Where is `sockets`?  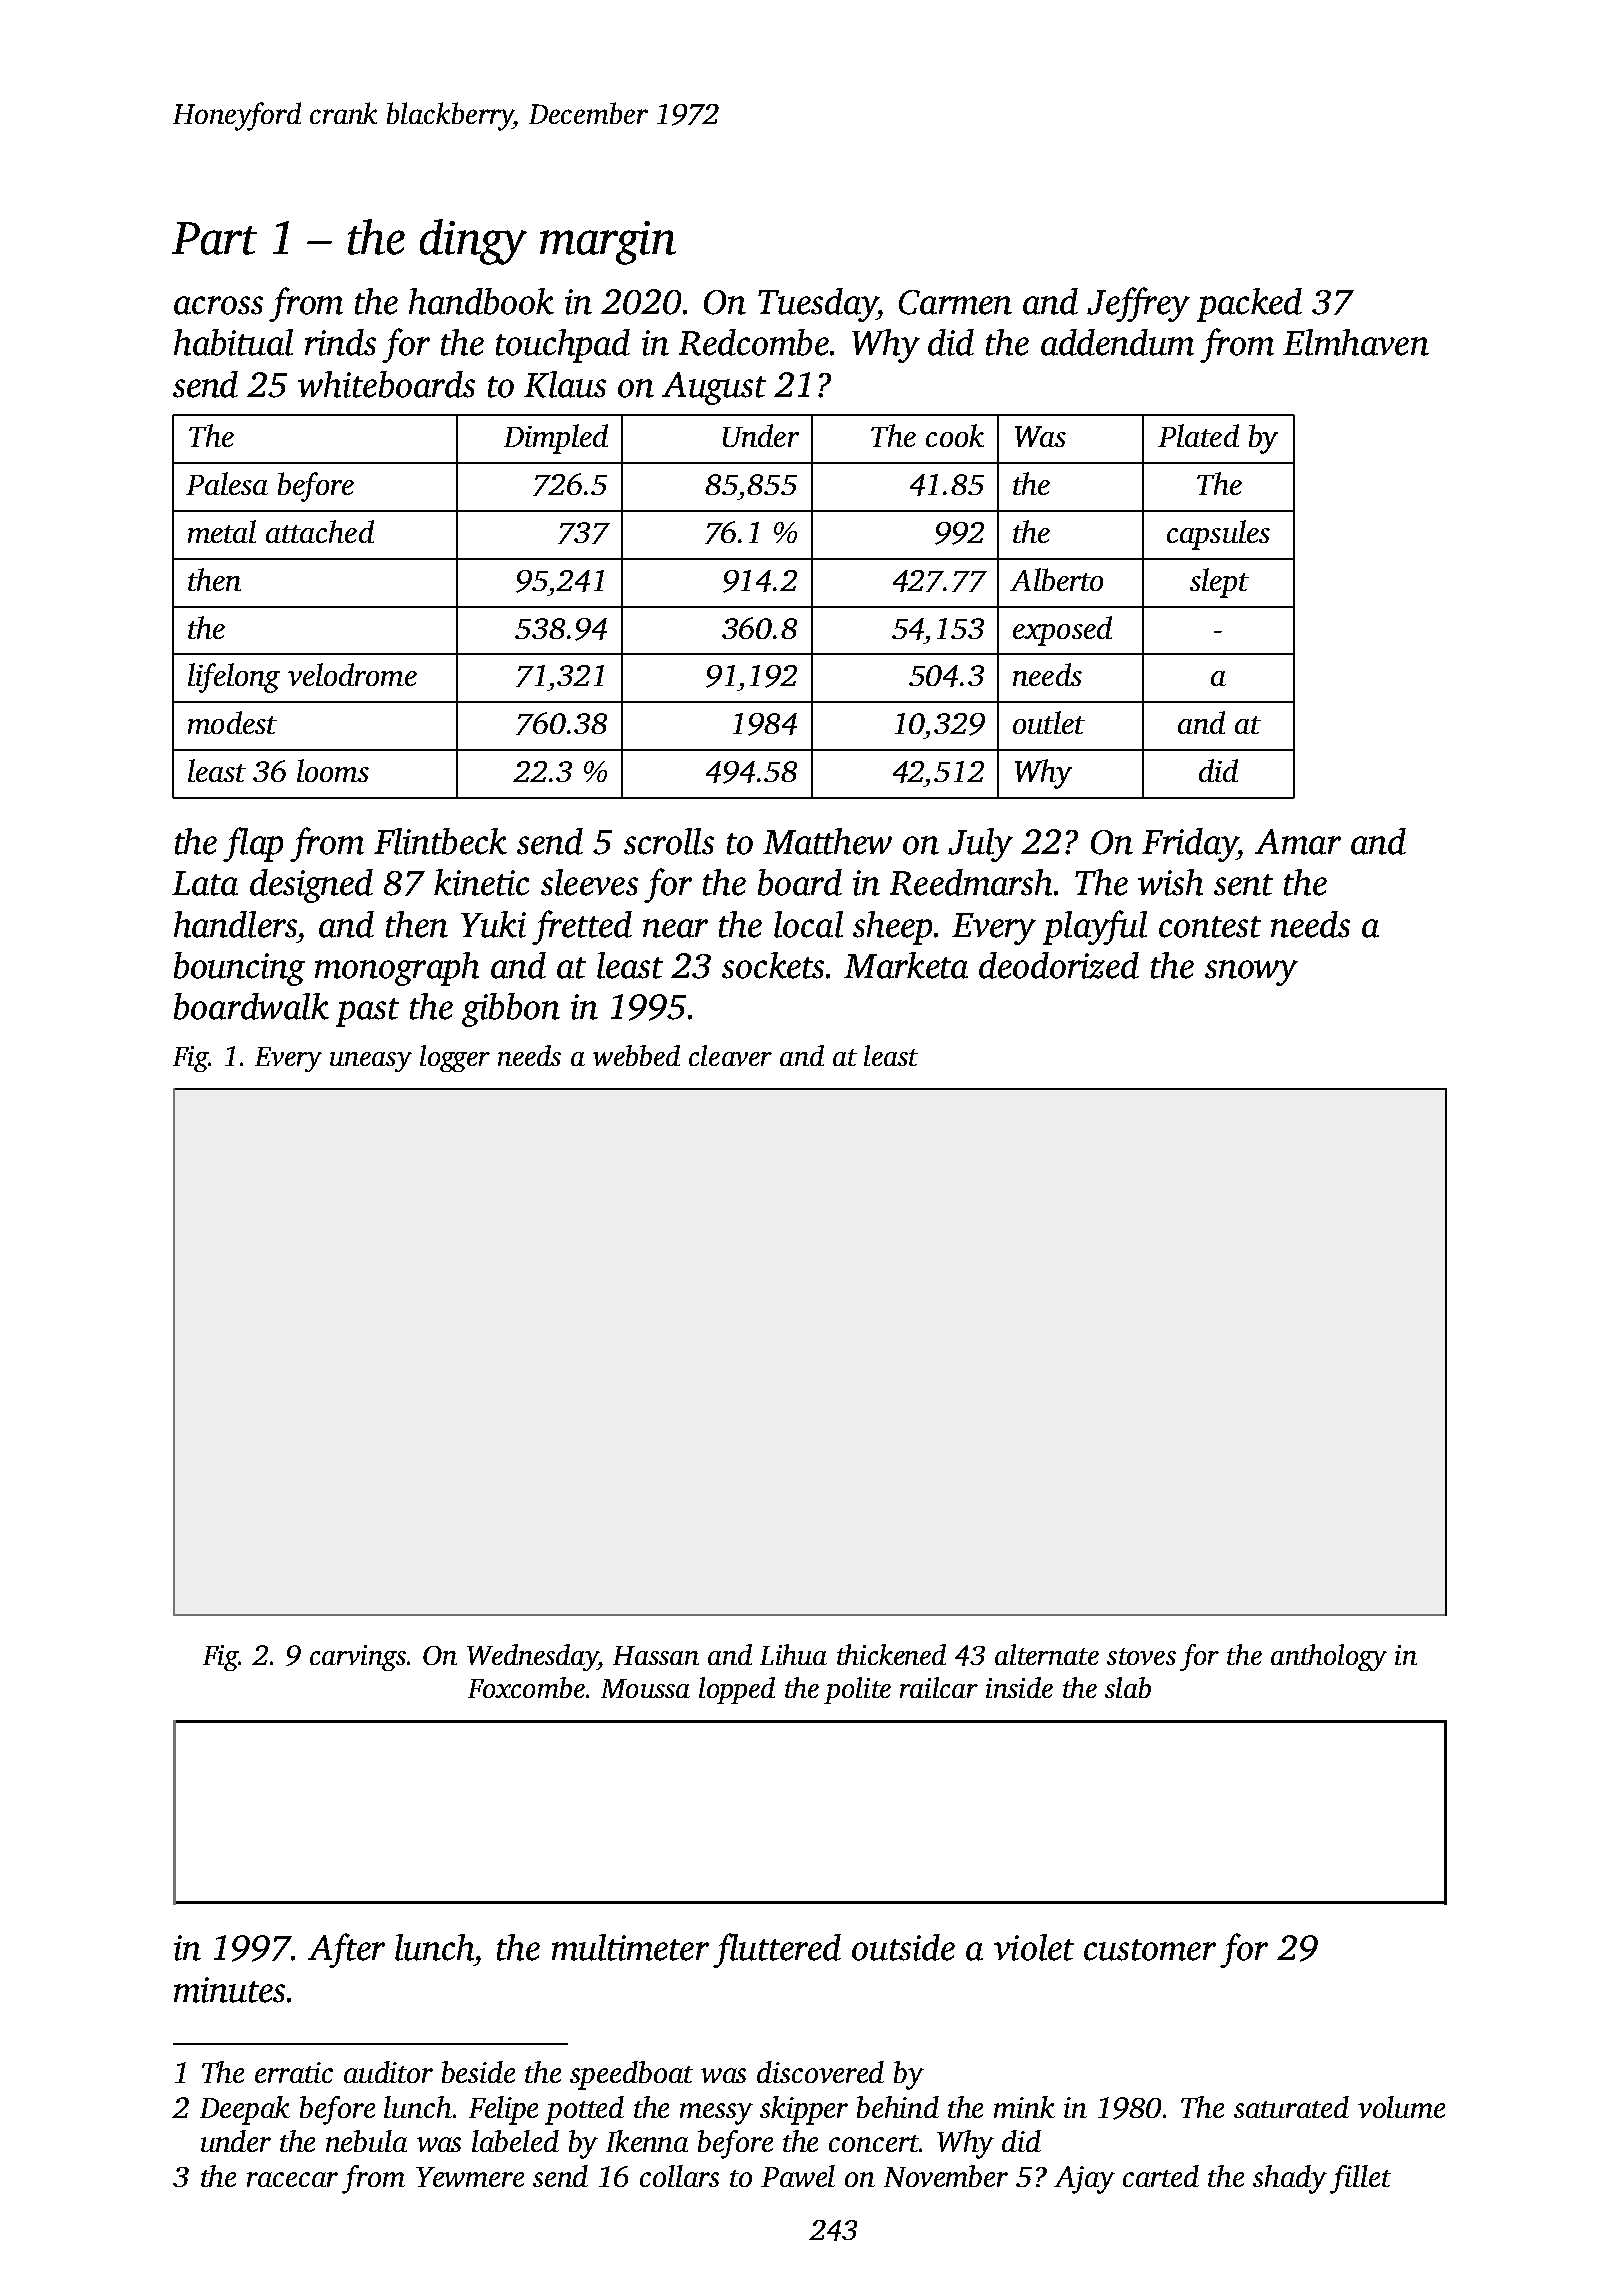
sockets is located at coordinates (773, 965).
